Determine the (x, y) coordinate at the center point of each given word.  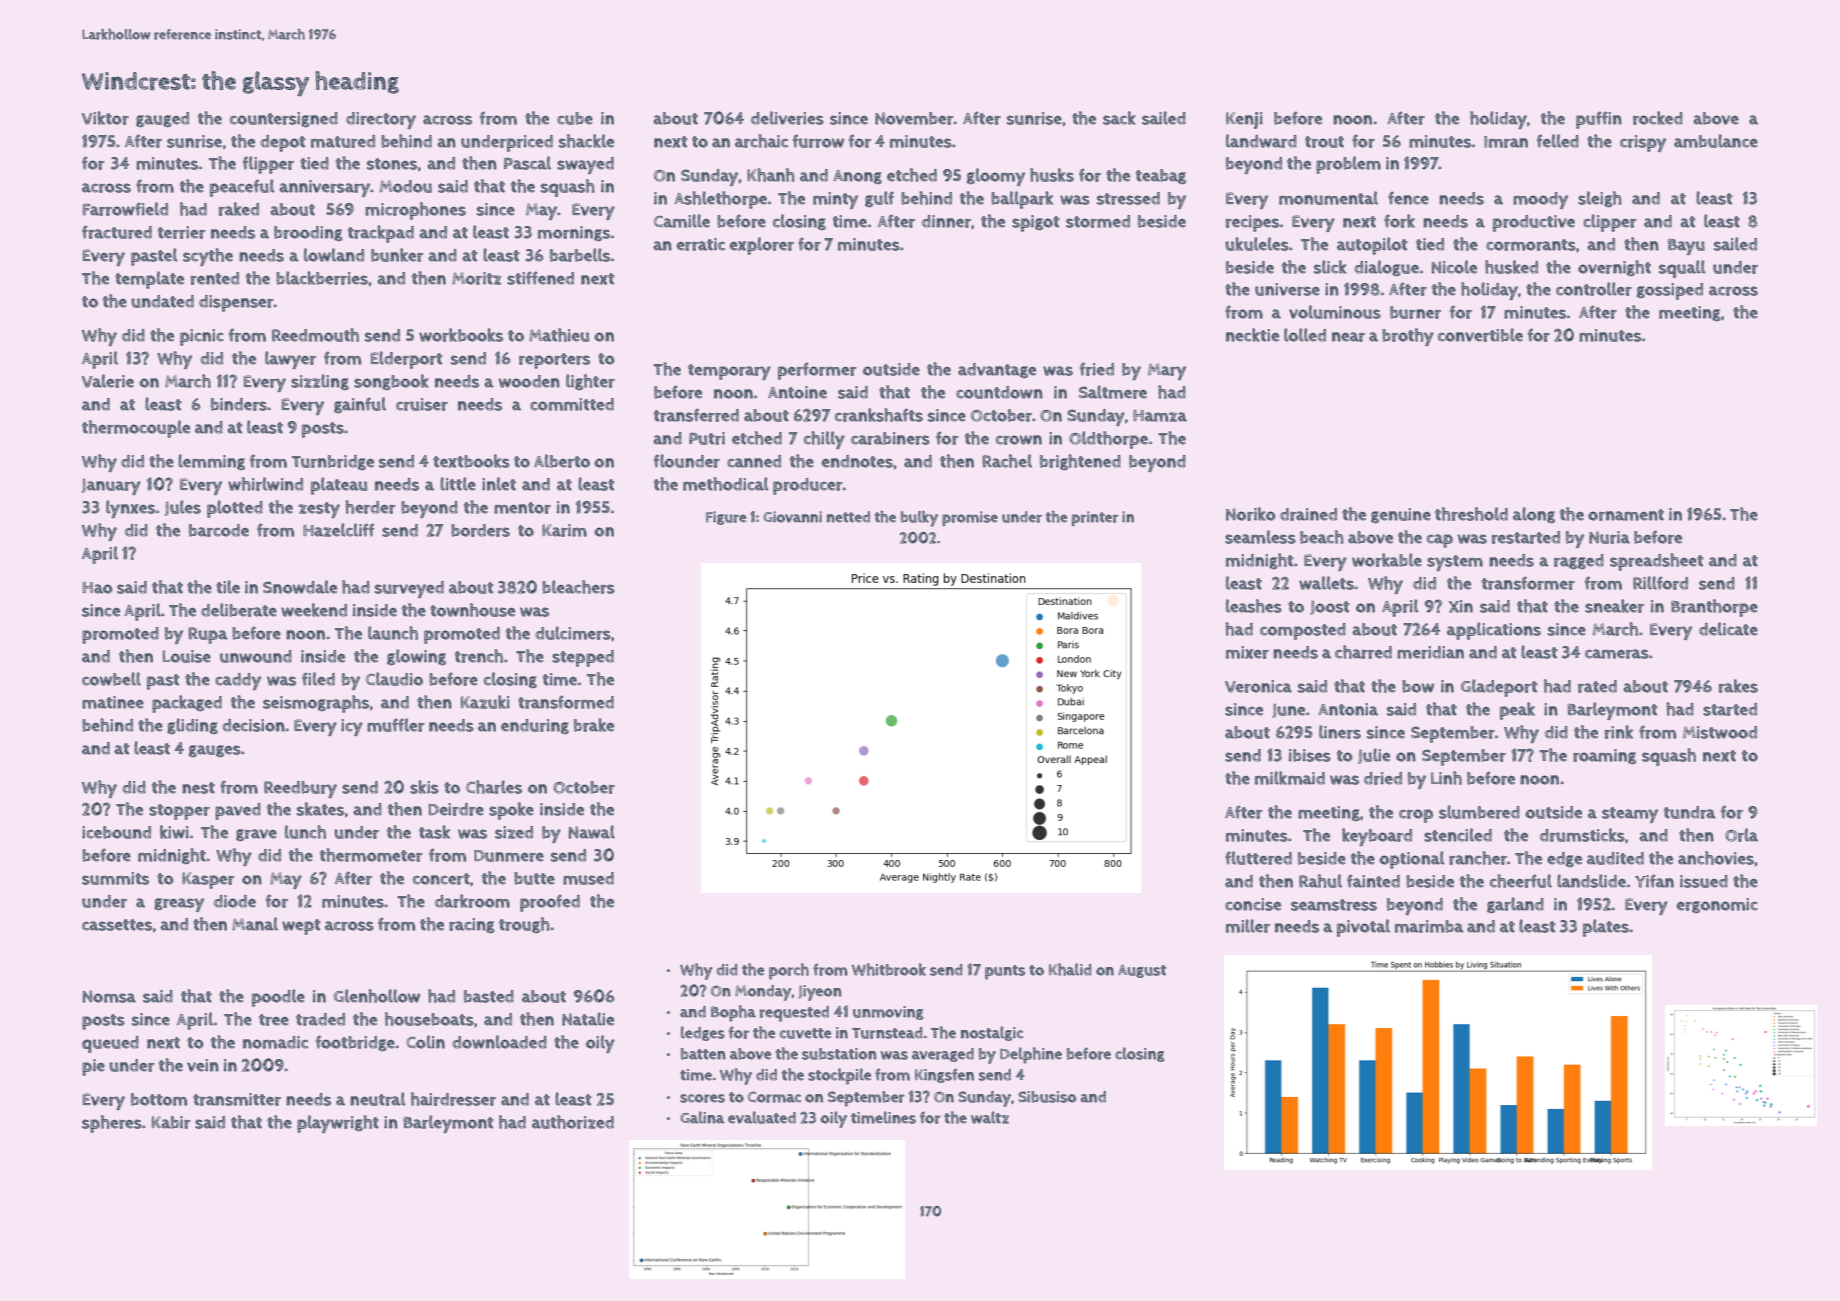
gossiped (1670, 291)
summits (115, 878)
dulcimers (573, 633)
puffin (1599, 120)
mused (588, 878)
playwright (338, 1124)
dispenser (236, 303)
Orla (1741, 835)
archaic (761, 141)
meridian (1430, 652)
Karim (564, 530)
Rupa (208, 635)
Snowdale (300, 587)
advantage (997, 370)
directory (381, 120)
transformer (1528, 583)
